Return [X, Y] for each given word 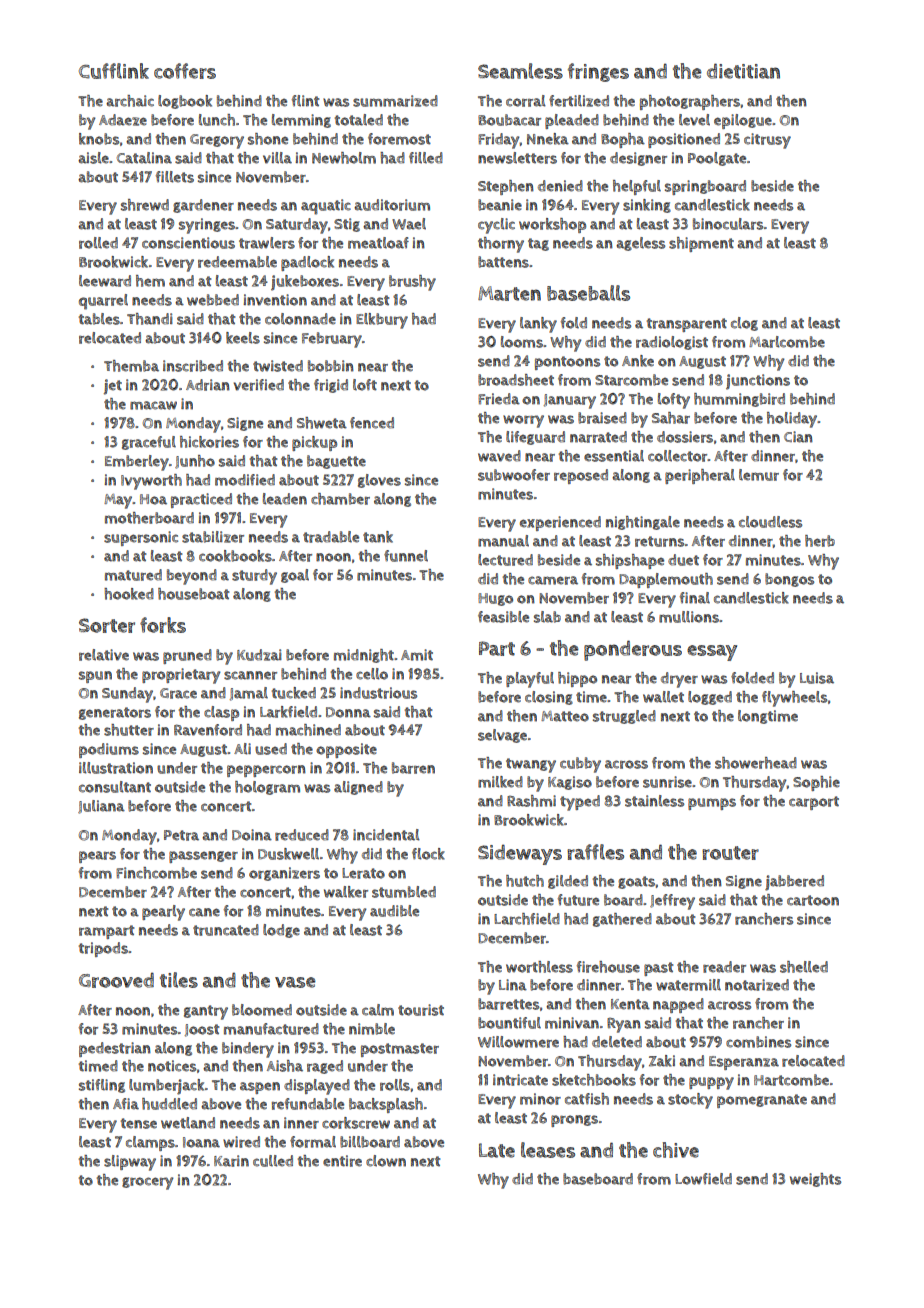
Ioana [201, 1142]
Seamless [520, 71]
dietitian [743, 71]
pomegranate [762, 1101]
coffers [185, 71]
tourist [421, 1010]
